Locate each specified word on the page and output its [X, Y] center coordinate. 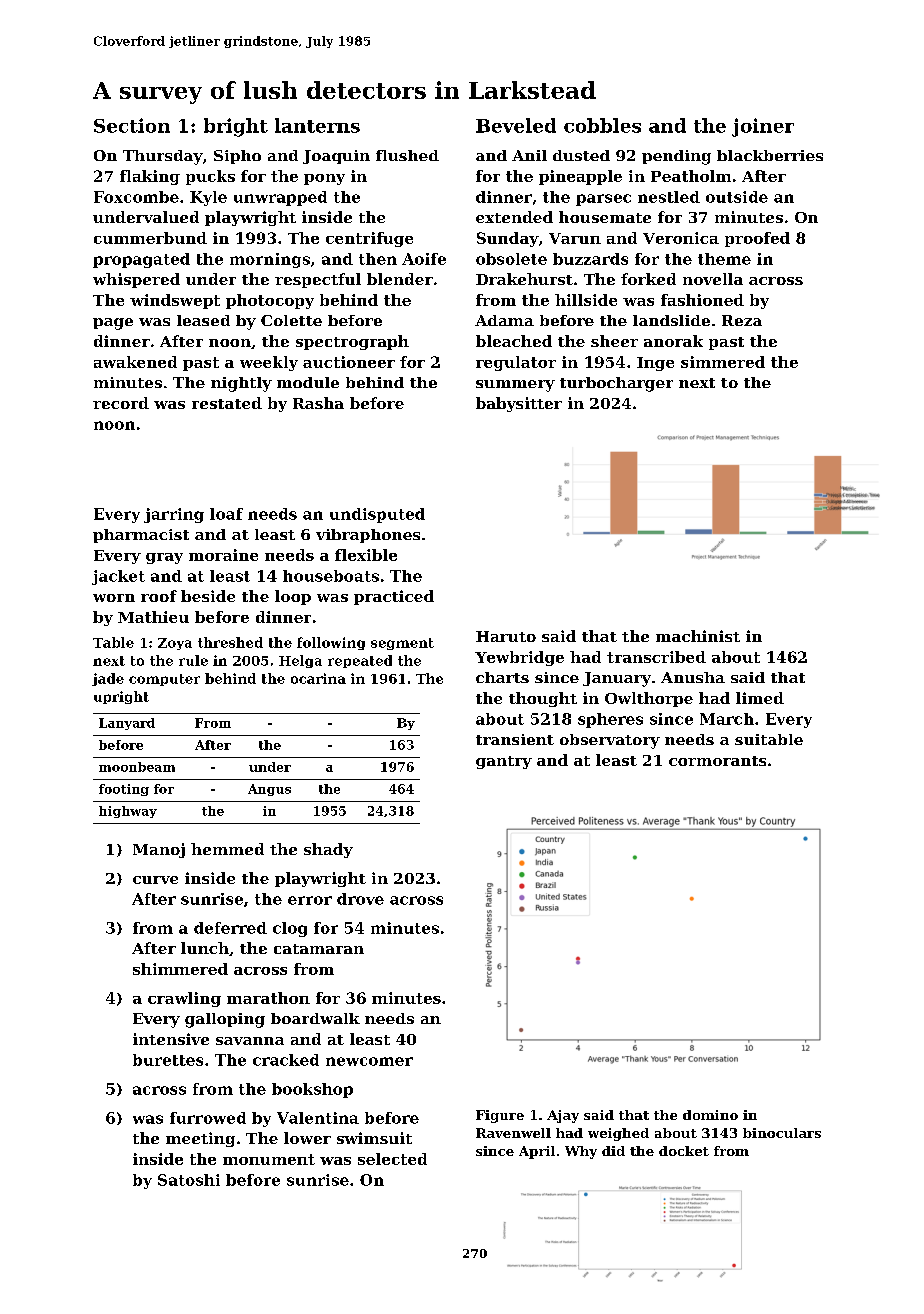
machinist [698, 636]
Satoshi [189, 1180]
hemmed [227, 849]
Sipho [237, 157]
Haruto [506, 636]
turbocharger [616, 384]
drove [360, 899]
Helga [300, 661]
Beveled [516, 125]
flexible [366, 555]
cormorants [717, 761]
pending [676, 157]
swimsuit [374, 1138]
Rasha [318, 403]
